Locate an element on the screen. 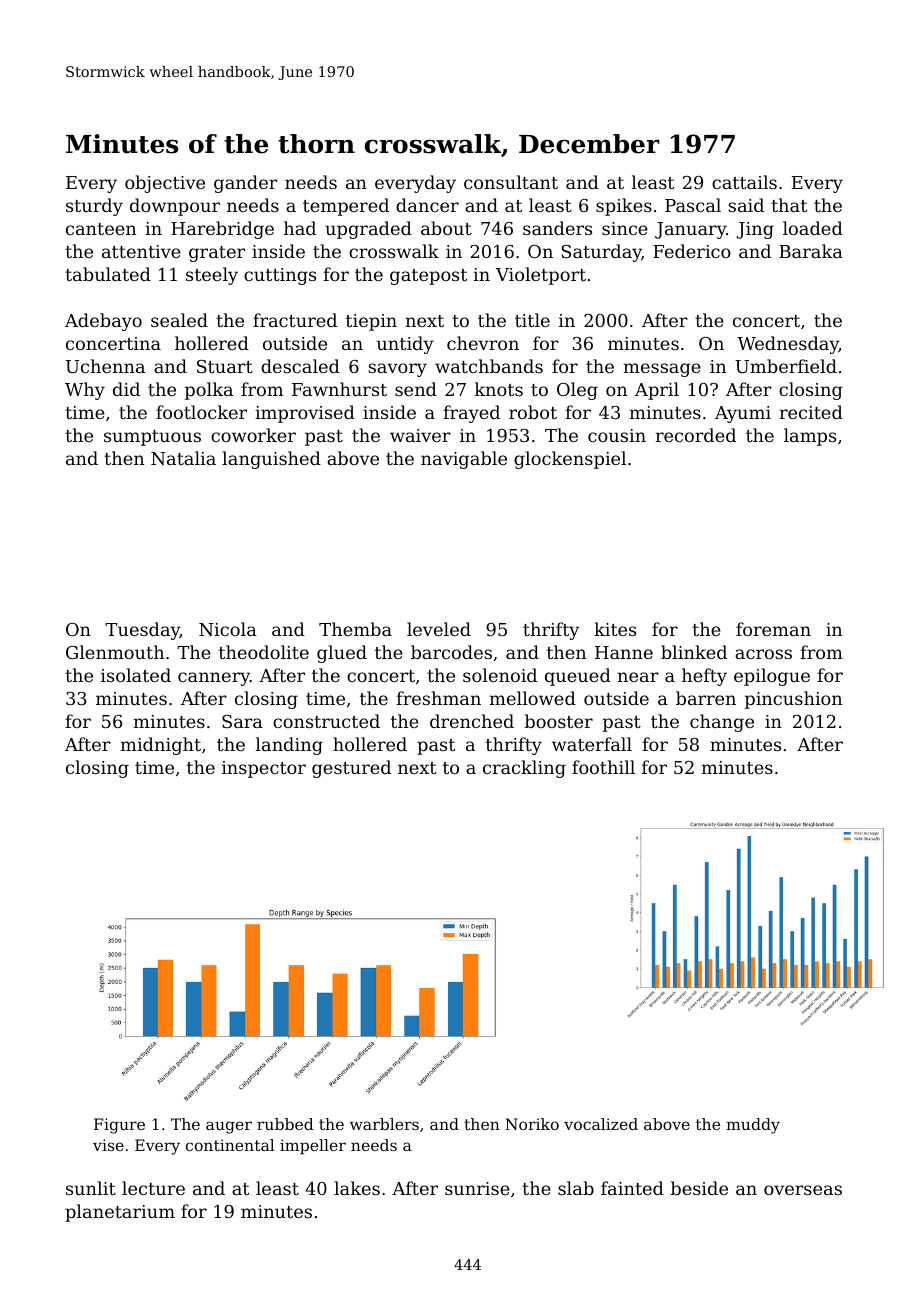  canteen is located at coordinates (101, 229).
